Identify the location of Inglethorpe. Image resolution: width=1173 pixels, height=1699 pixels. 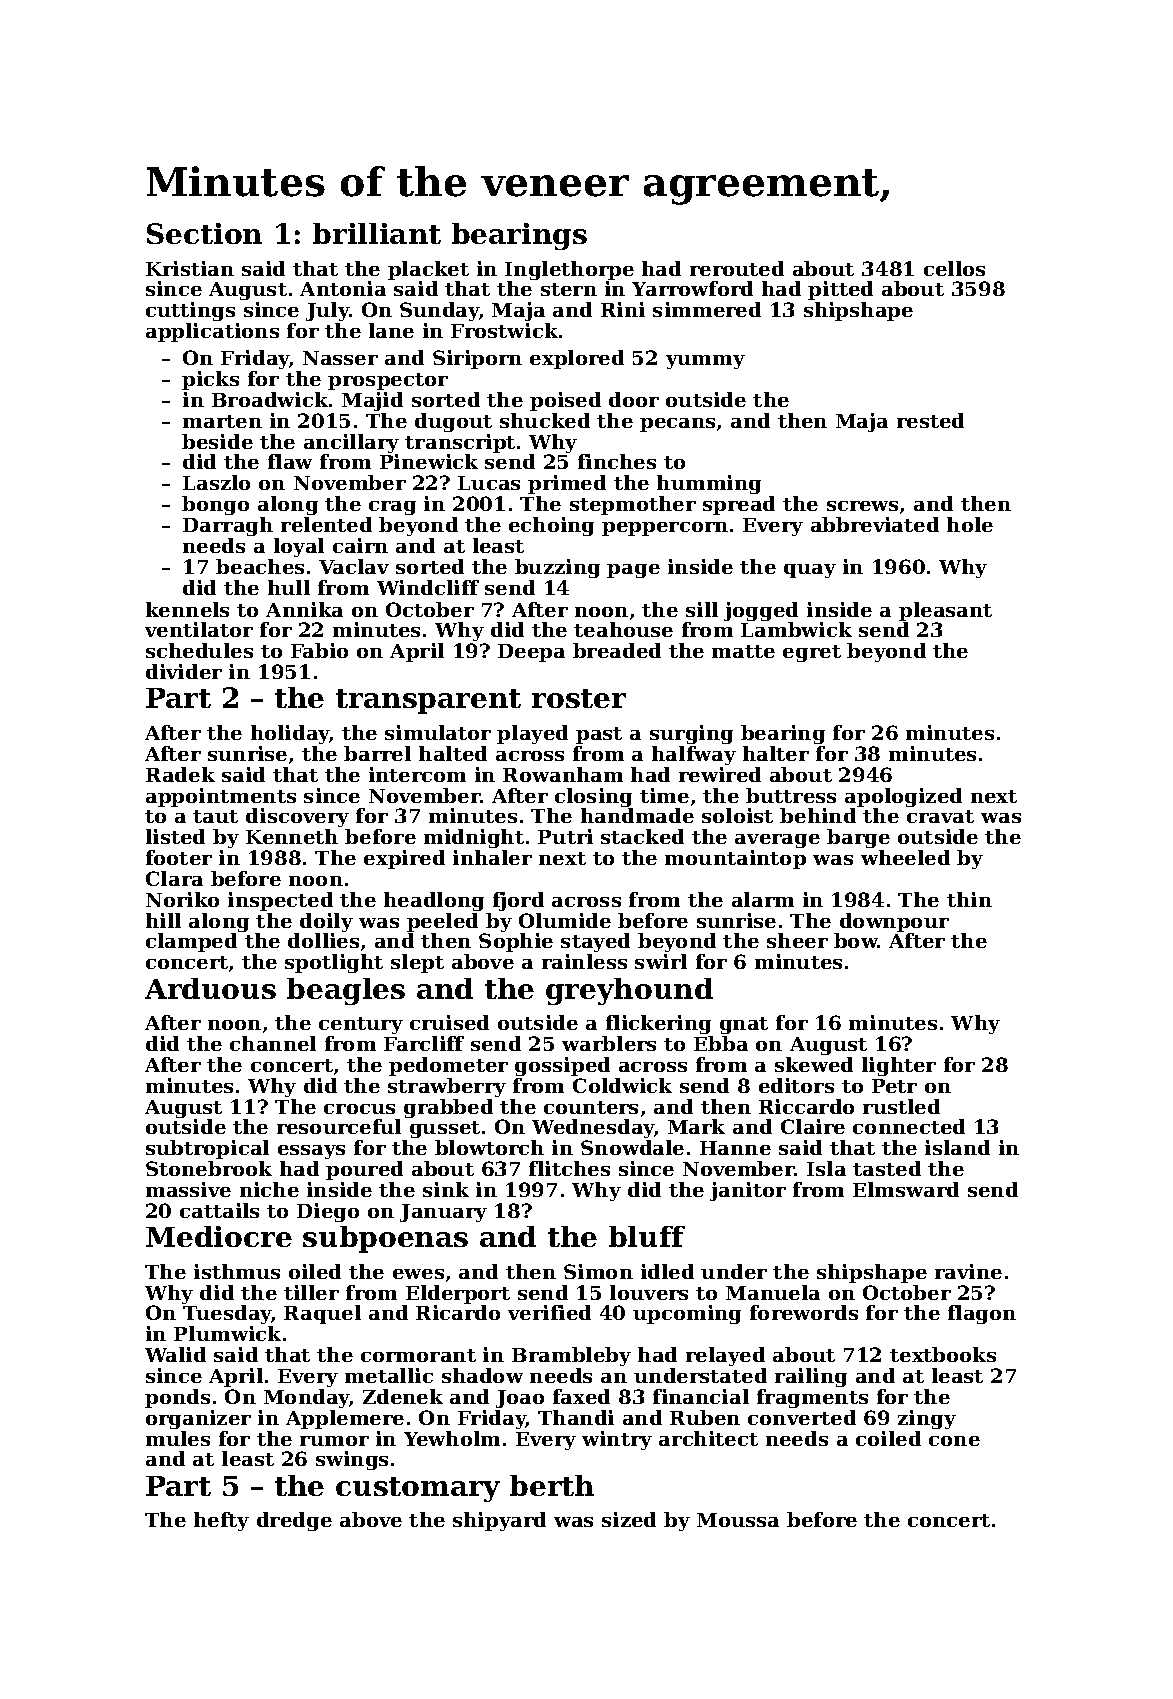
(569, 270).
